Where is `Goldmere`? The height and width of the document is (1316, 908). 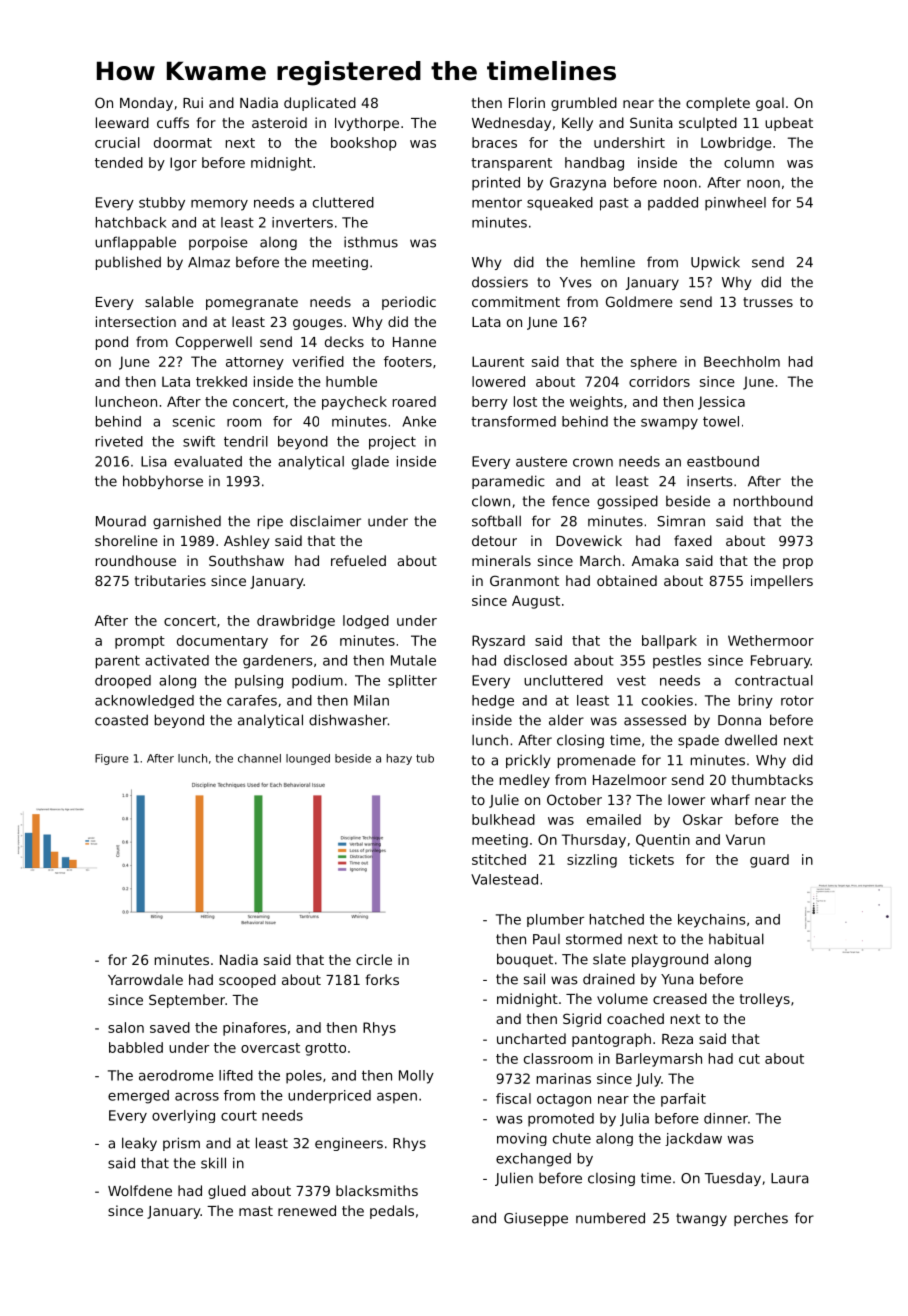
Goldmere is located at coordinates (639, 301).
